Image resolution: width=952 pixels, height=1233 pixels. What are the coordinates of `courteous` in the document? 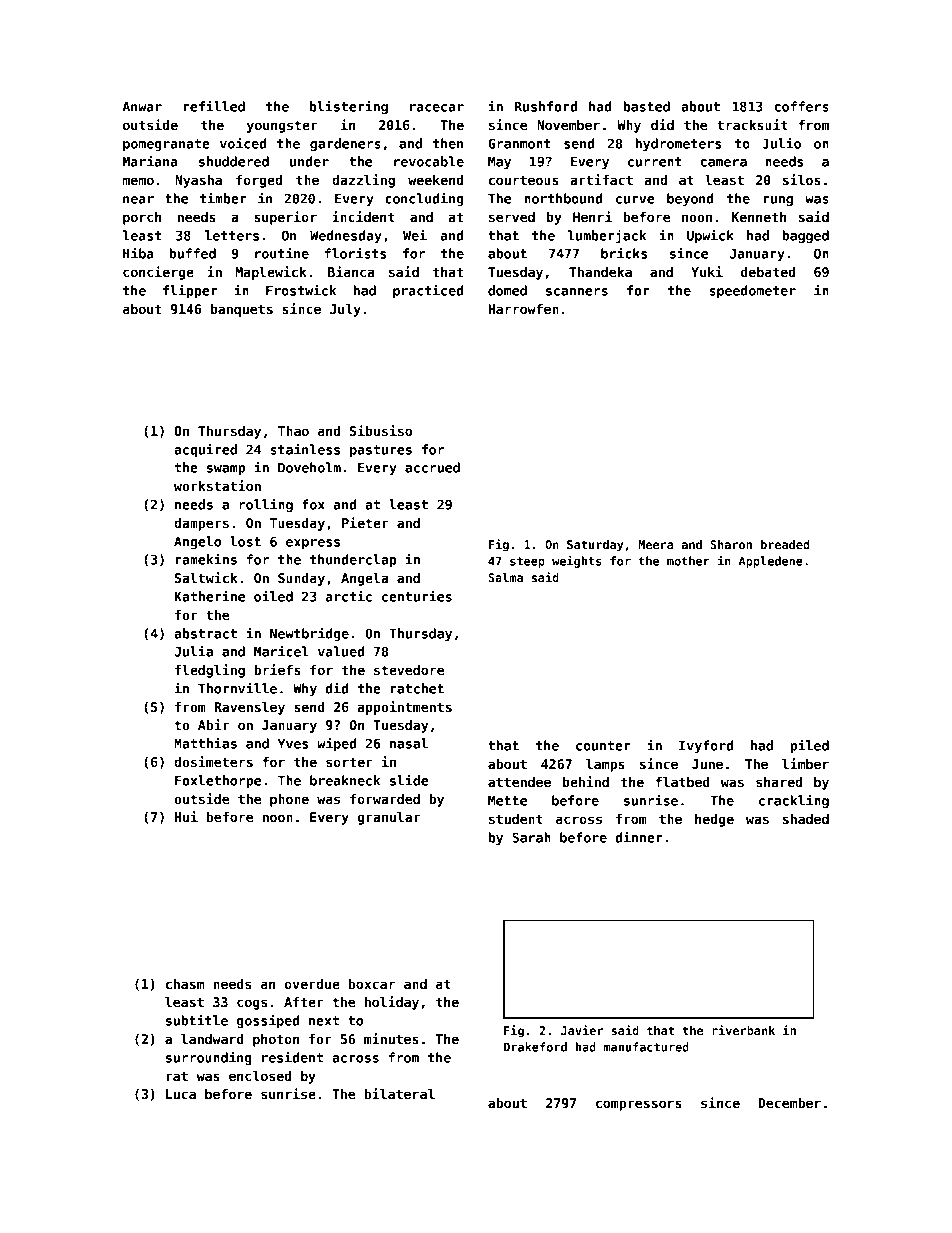 It's located at (524, 180).
